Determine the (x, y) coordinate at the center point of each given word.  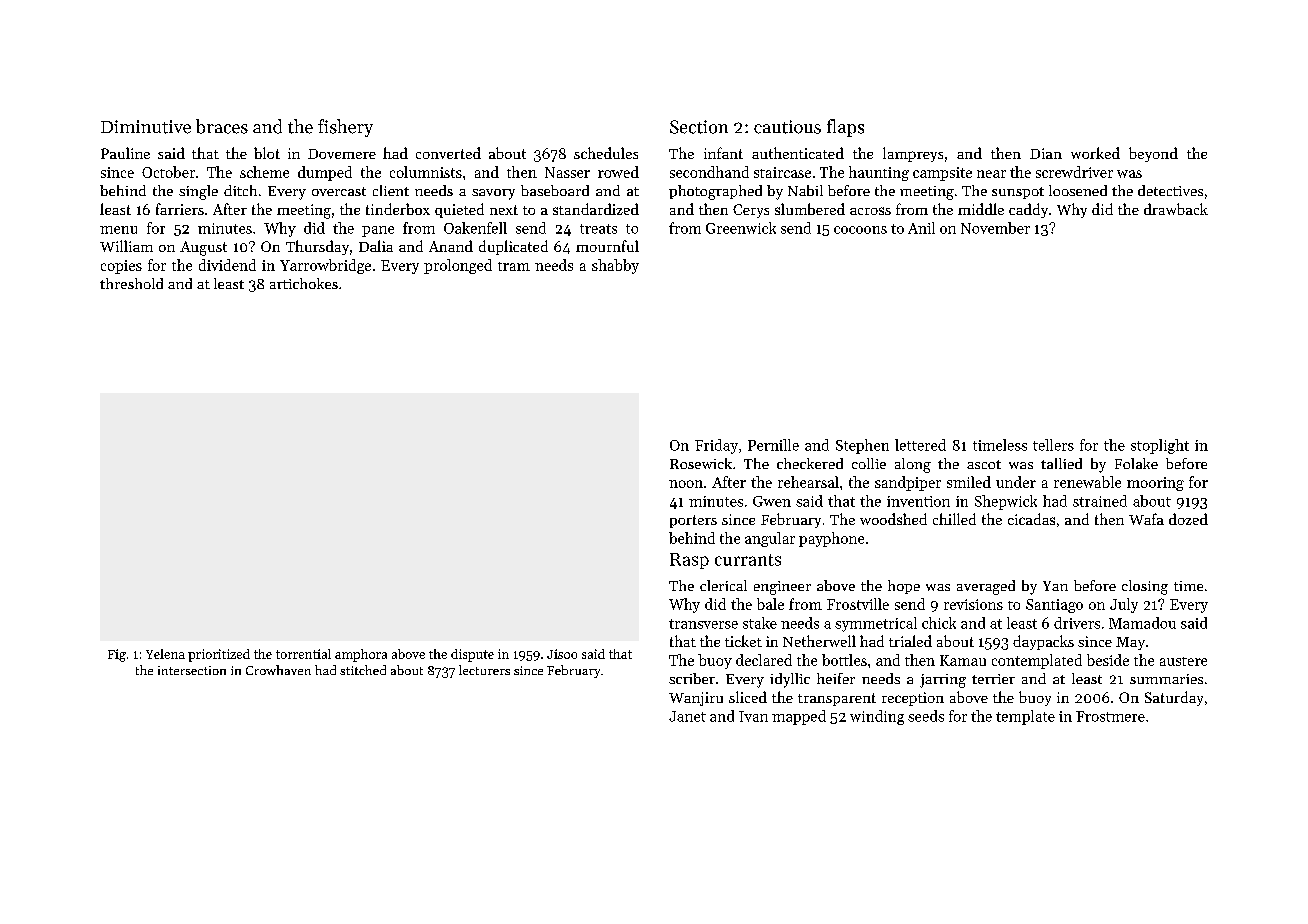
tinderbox (398, 209)
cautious (787, 127)
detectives (1170, 190)
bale (770, 604)
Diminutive (146, 127)
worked (1095, 153)
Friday (716, 446)
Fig (117, 655)
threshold (131, 283)
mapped (799, 717)
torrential (303, 654)
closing (1145, 587)
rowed (618, 172)
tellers (1053, 445)
